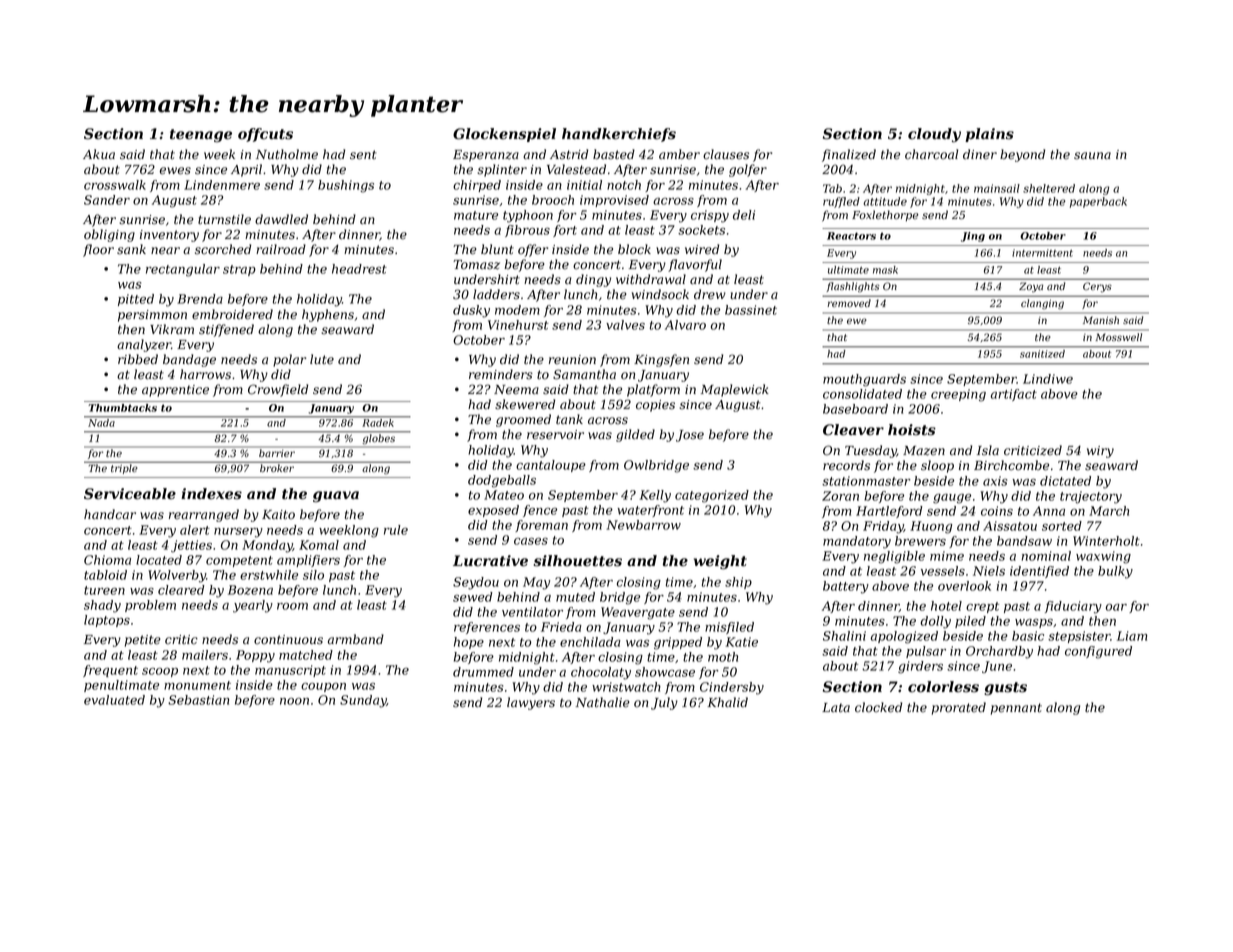  Describe the element at coordinates (619, 135) in the image. I see `handkerchiefs` at that location.
